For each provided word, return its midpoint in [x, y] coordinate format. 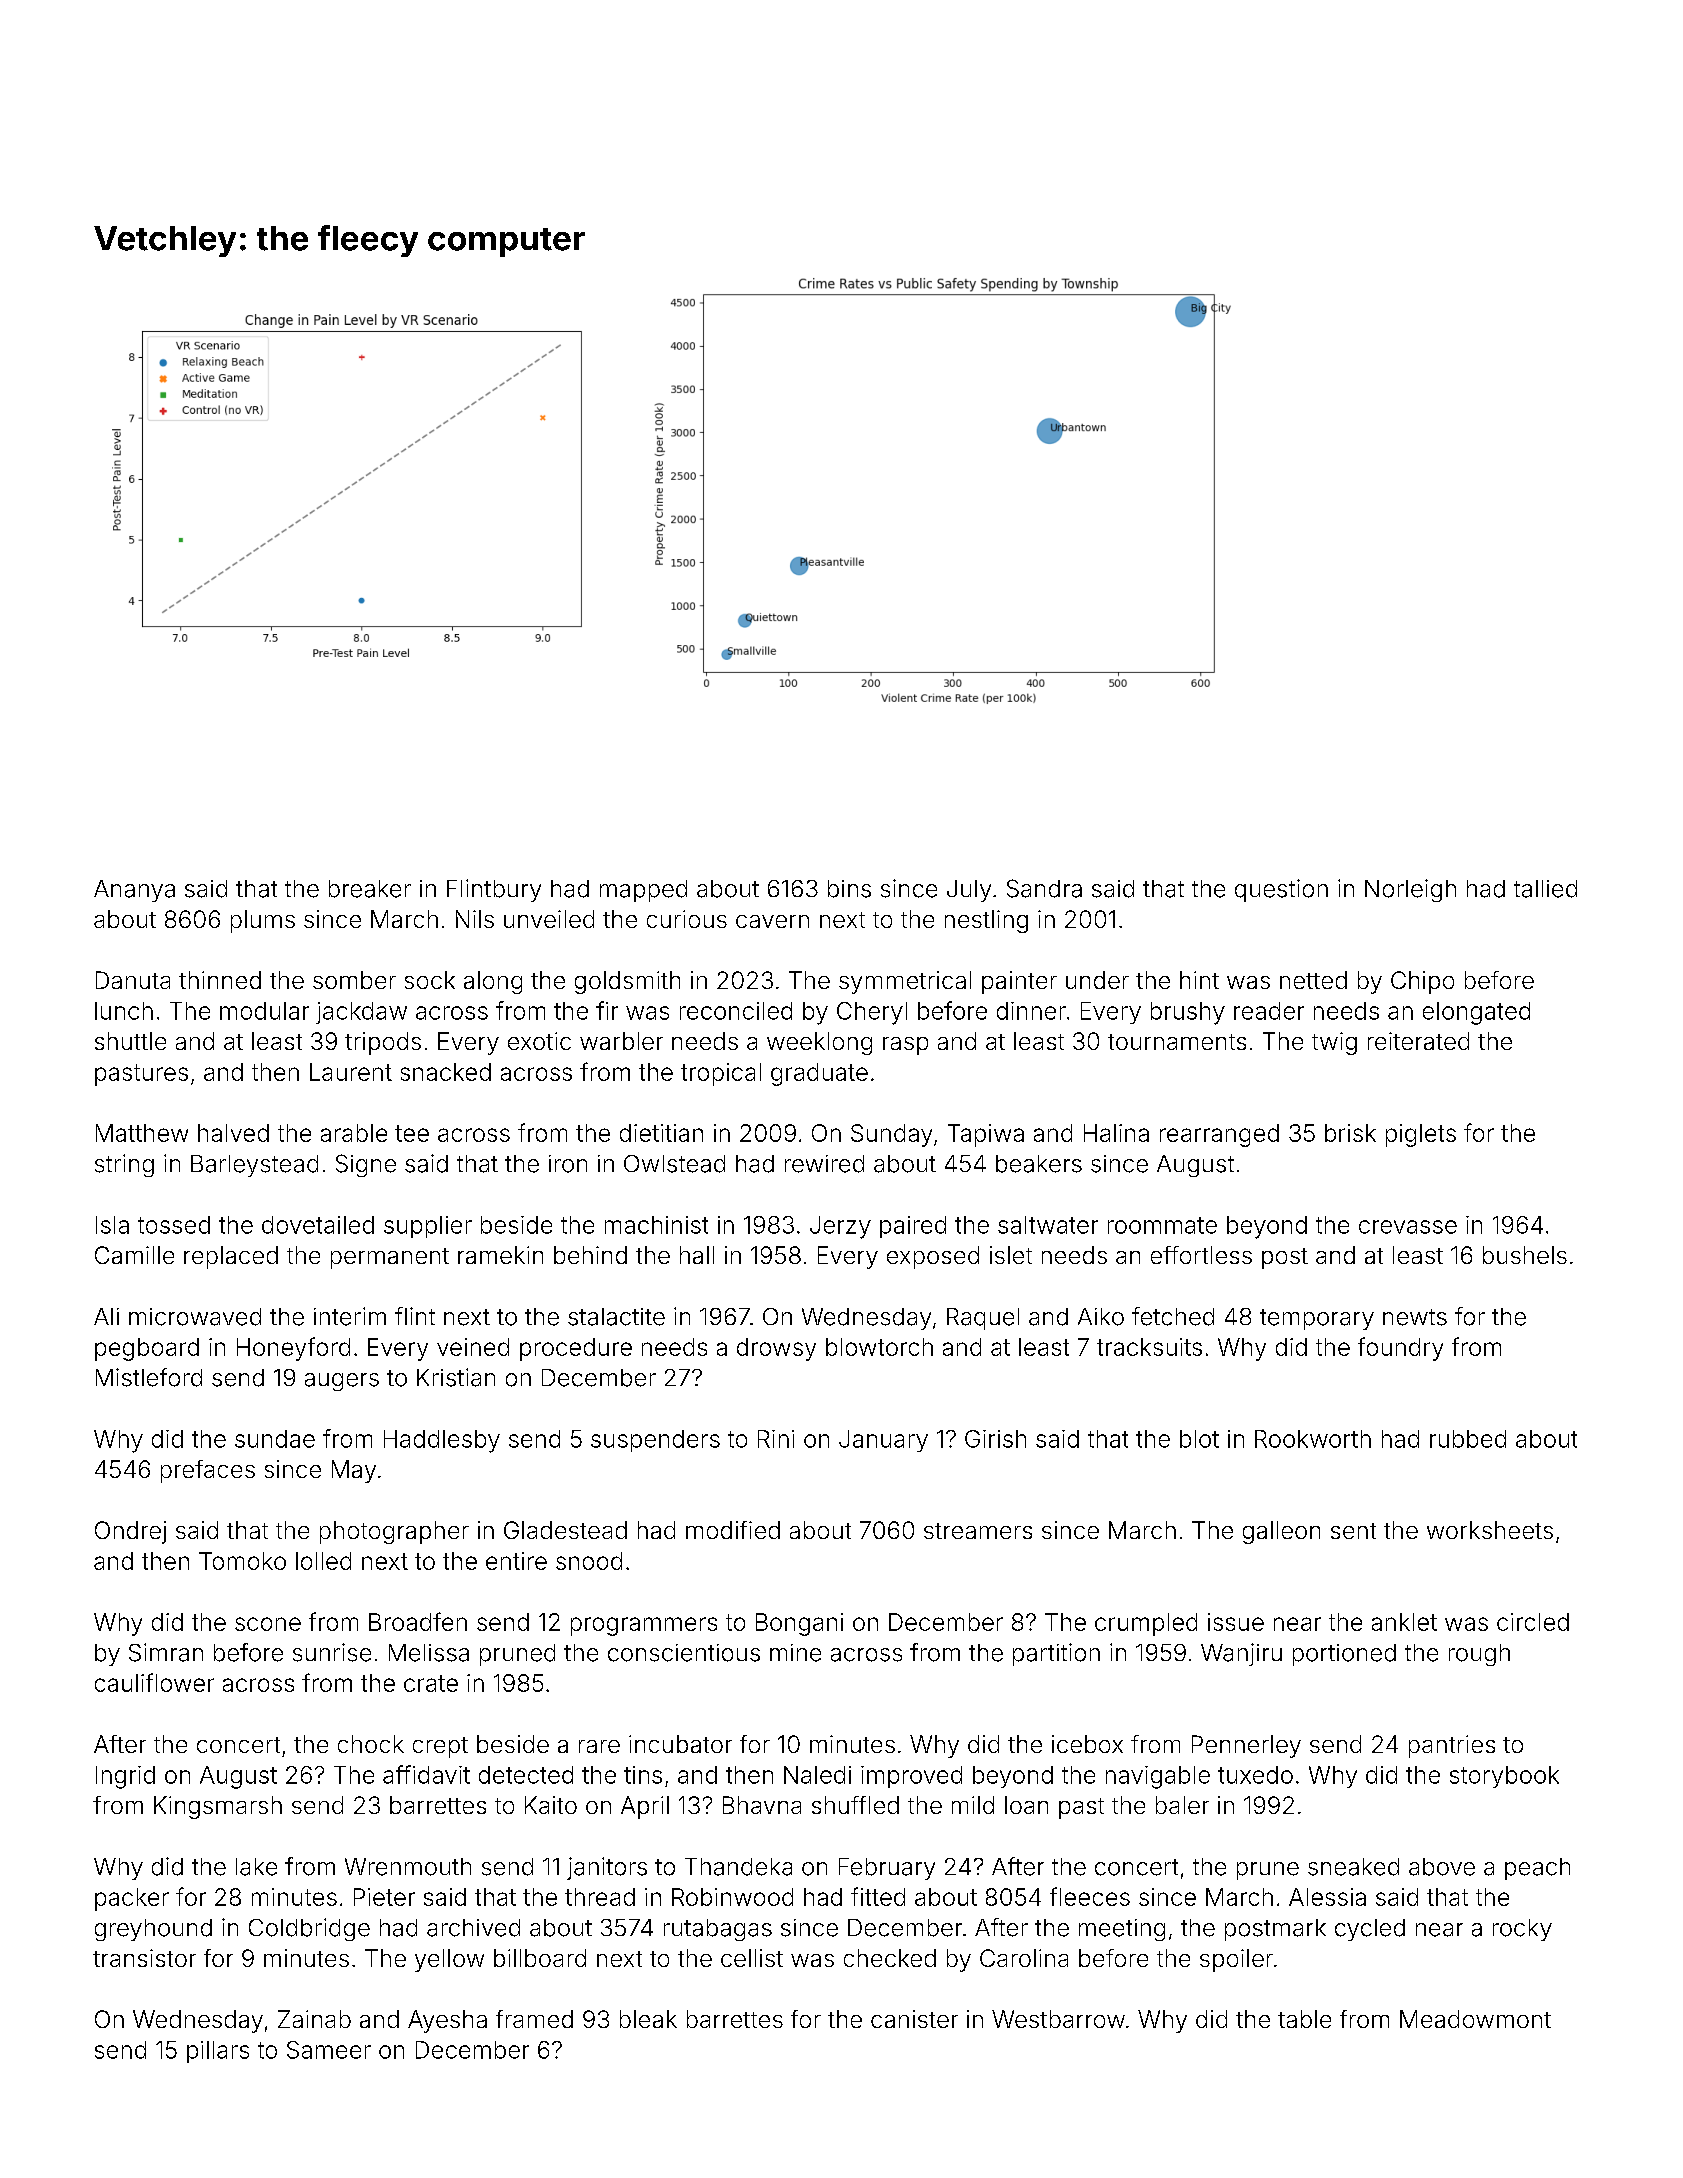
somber [354, 980]
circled [1533, 1622]
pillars [218, 2052]
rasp [905, 1046]
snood [589, 1561]
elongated [1476, 1013]
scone [268, 1624]
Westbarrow [1058, 2019]
